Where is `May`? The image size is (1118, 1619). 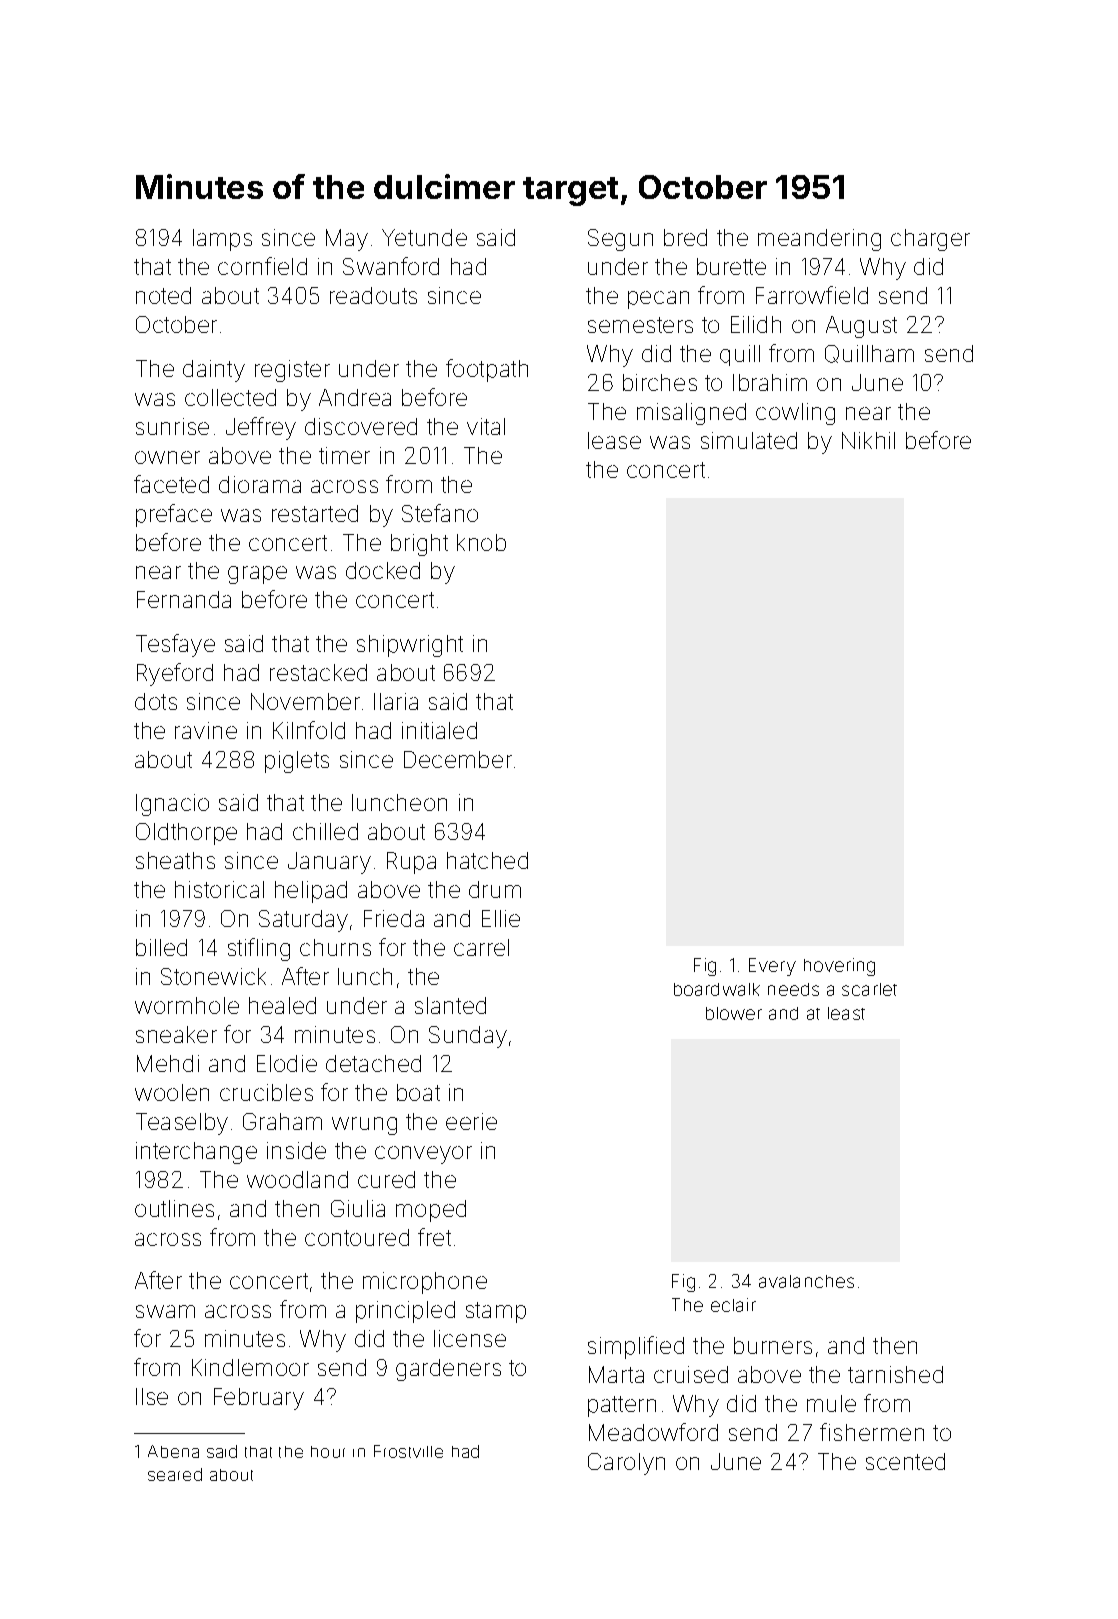
May is located at coordinates (347, 240).
